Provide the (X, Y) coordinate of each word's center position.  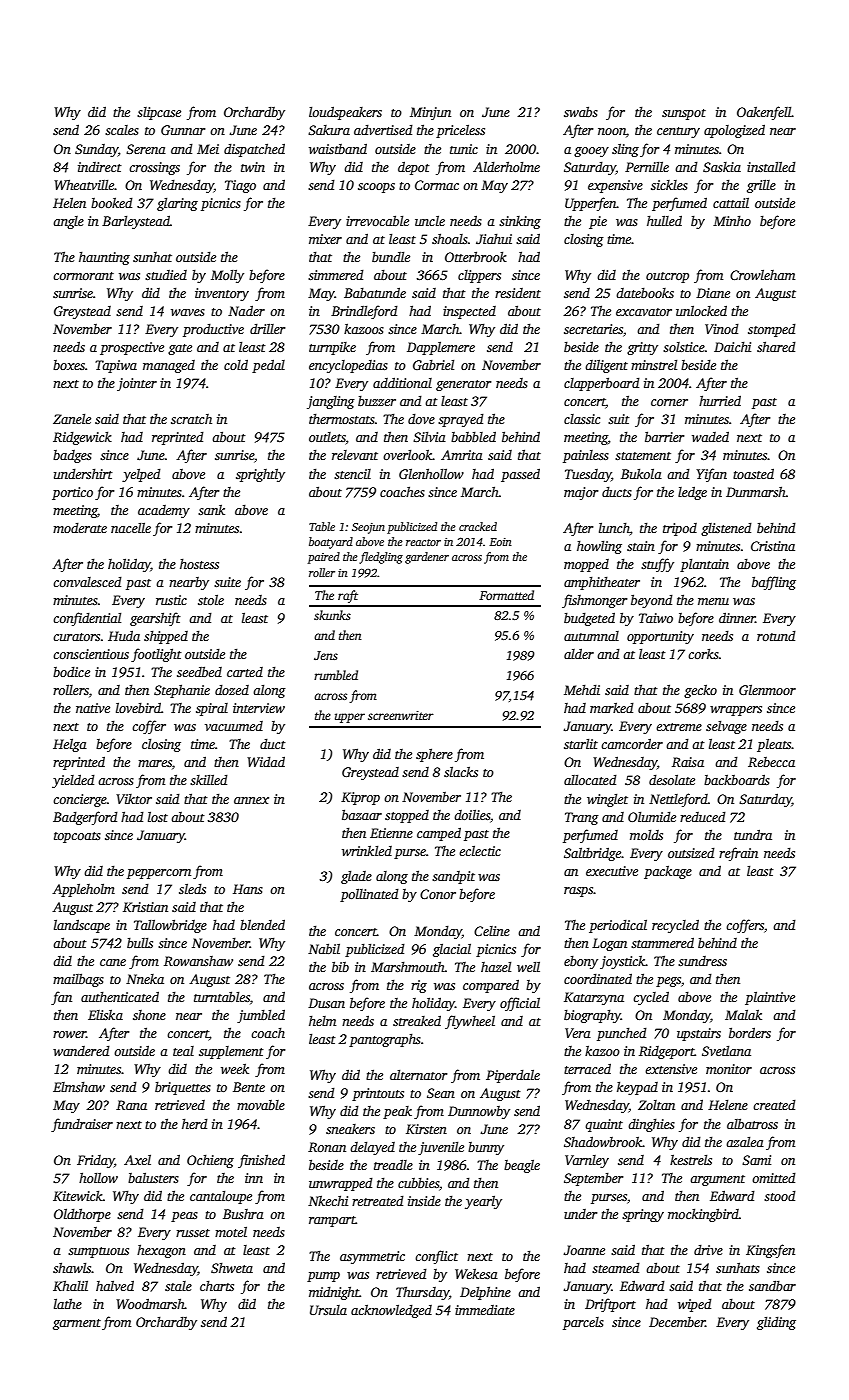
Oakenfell (764, 113)
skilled (209, 779)
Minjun (430, 113)
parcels (583, 1323)
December (677, 1322)
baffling (774, 583)
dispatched (254, 150)
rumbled (336, 675)
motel (231, 1231)
